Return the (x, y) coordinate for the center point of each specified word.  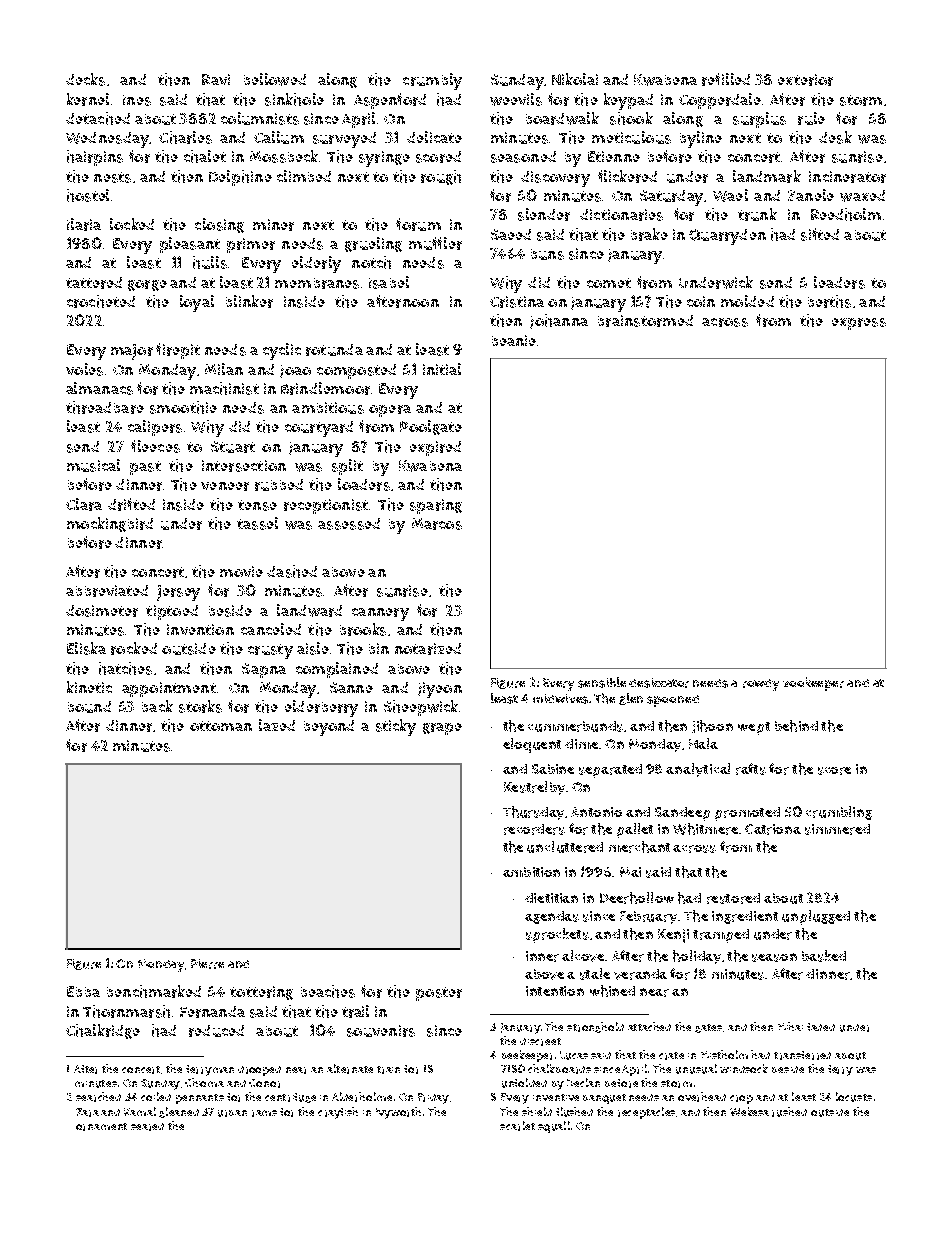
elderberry (321, 708)
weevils (516, 99)
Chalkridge (103, 1031)
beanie (514, 340)
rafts (751, 769)
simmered (837, 829)
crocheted (101, 301)
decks (85, 79)
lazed (277, 725)
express (859, 324)
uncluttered (565, 847)
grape (442, 729)
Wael (730, 195)
